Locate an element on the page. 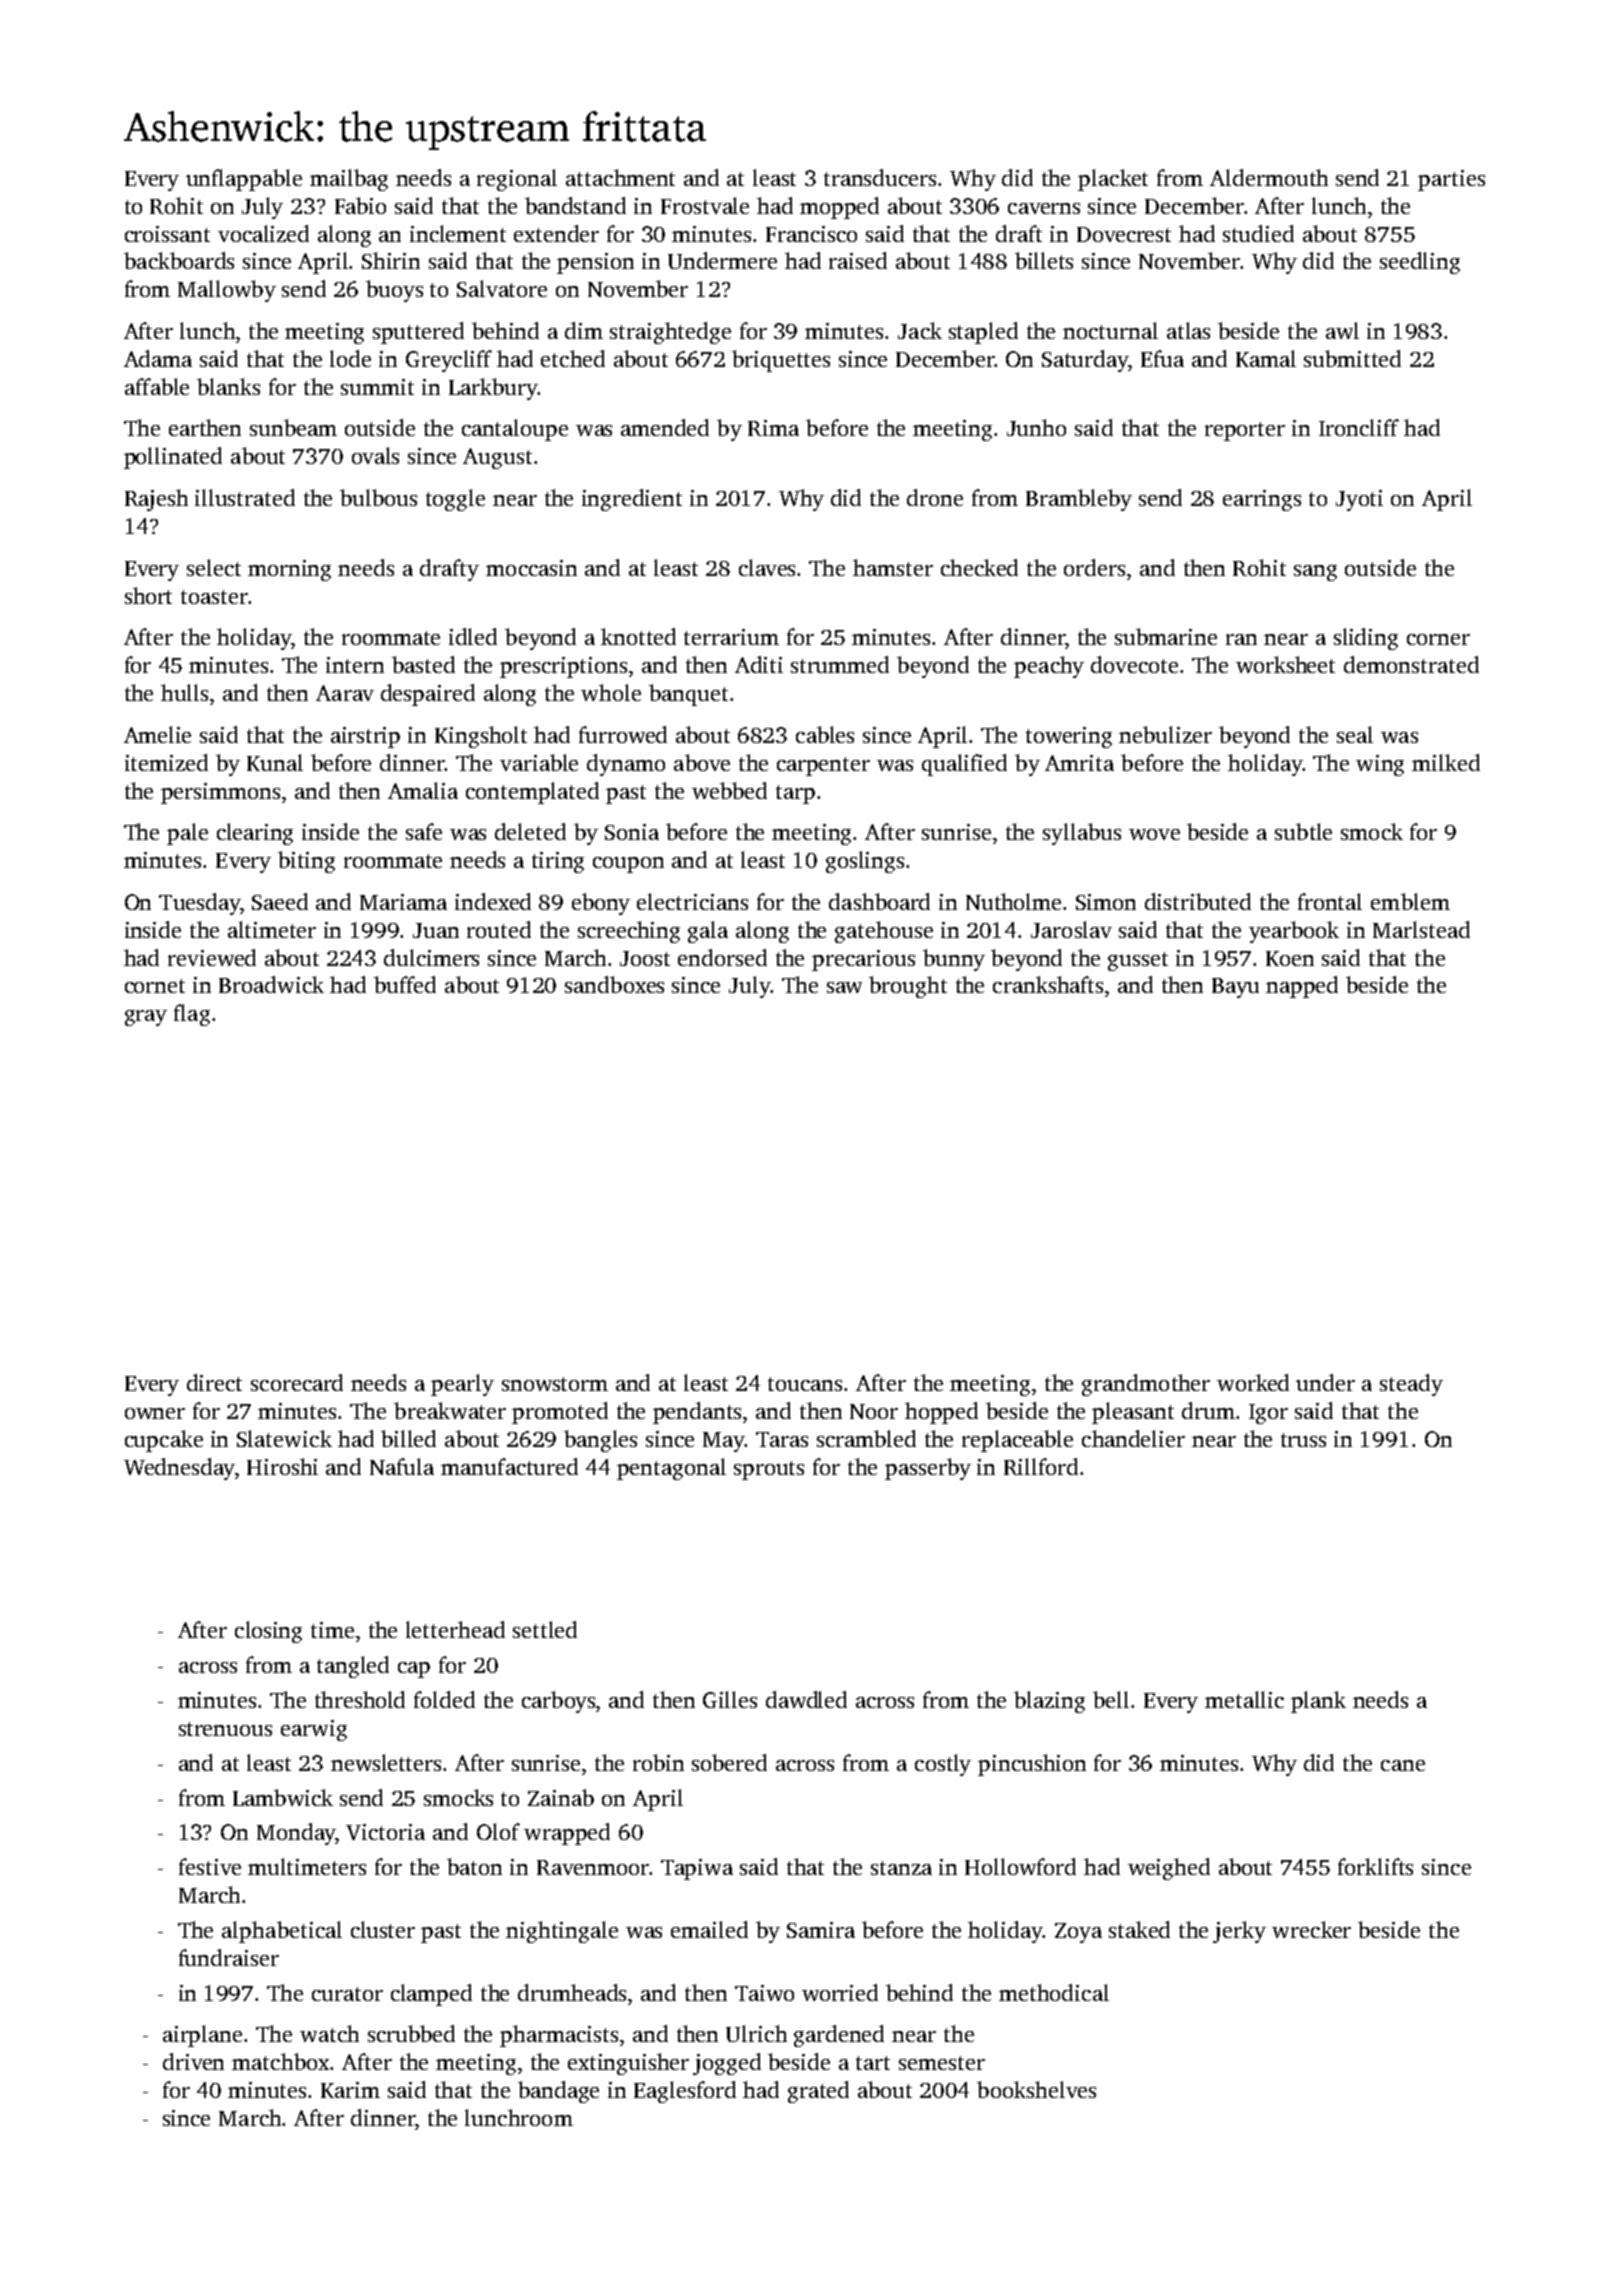 This document has width=1620, height=2292. wrecker is located at coordinates (1311, 1929).
